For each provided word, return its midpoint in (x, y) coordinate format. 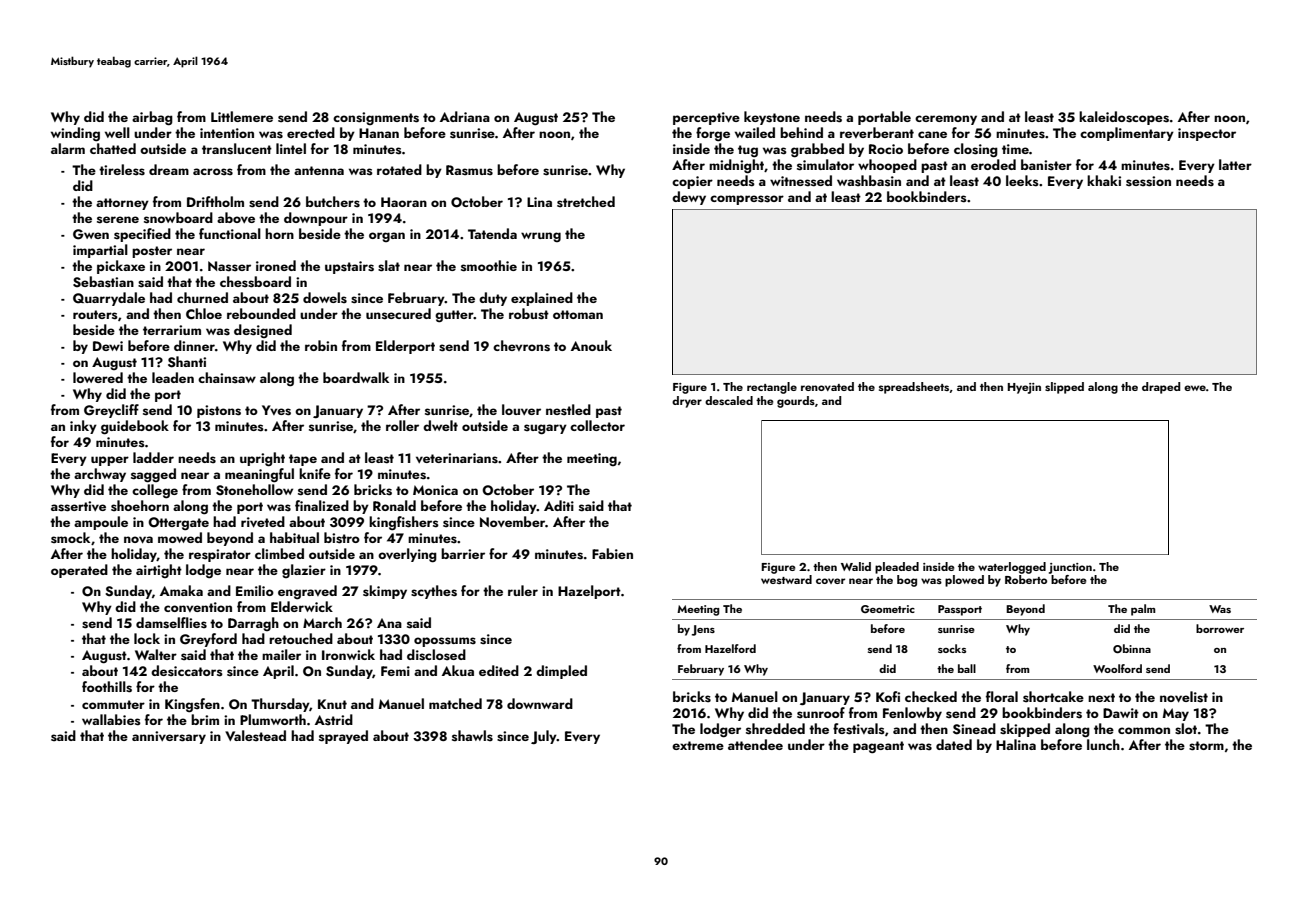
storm (1206, 746)
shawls (472, 736)
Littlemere (242, 116)
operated (79, 571)
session (1148, 181)
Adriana (465, 116)
